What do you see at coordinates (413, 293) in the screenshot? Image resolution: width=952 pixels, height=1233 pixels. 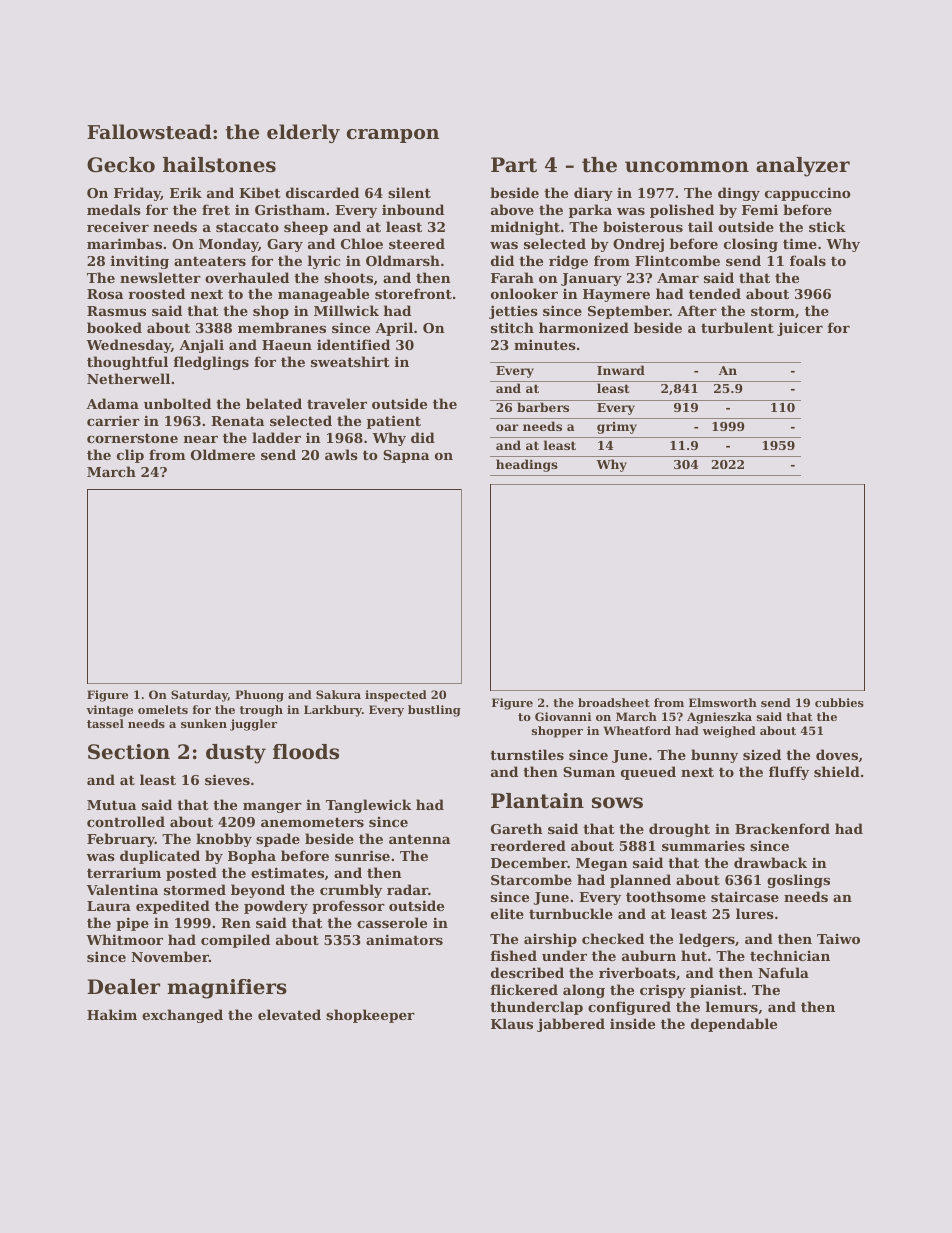 I see `storefront` at bounding box center [413, 293].
